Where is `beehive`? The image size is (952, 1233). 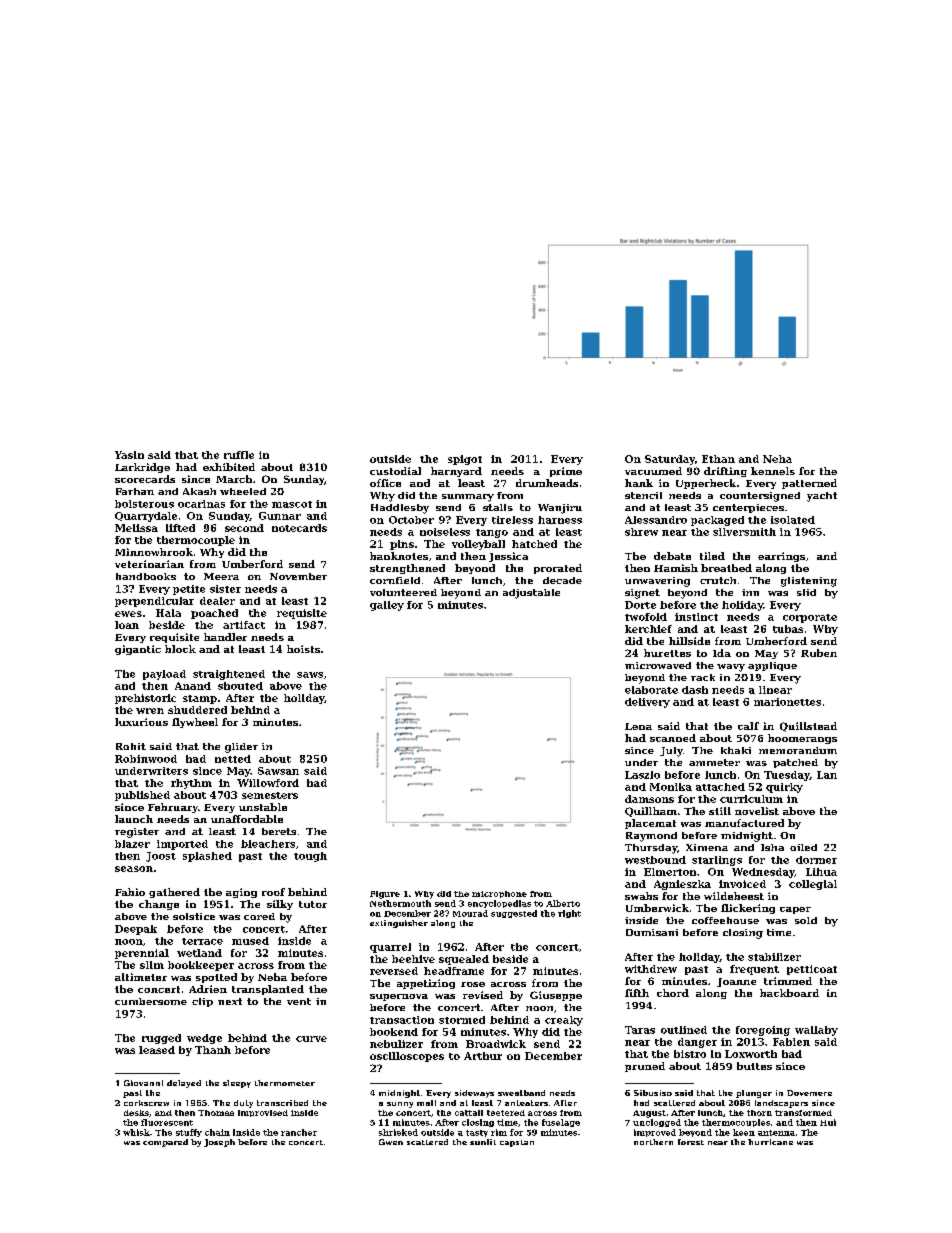
beehive is located at coordinates (413, 959).
